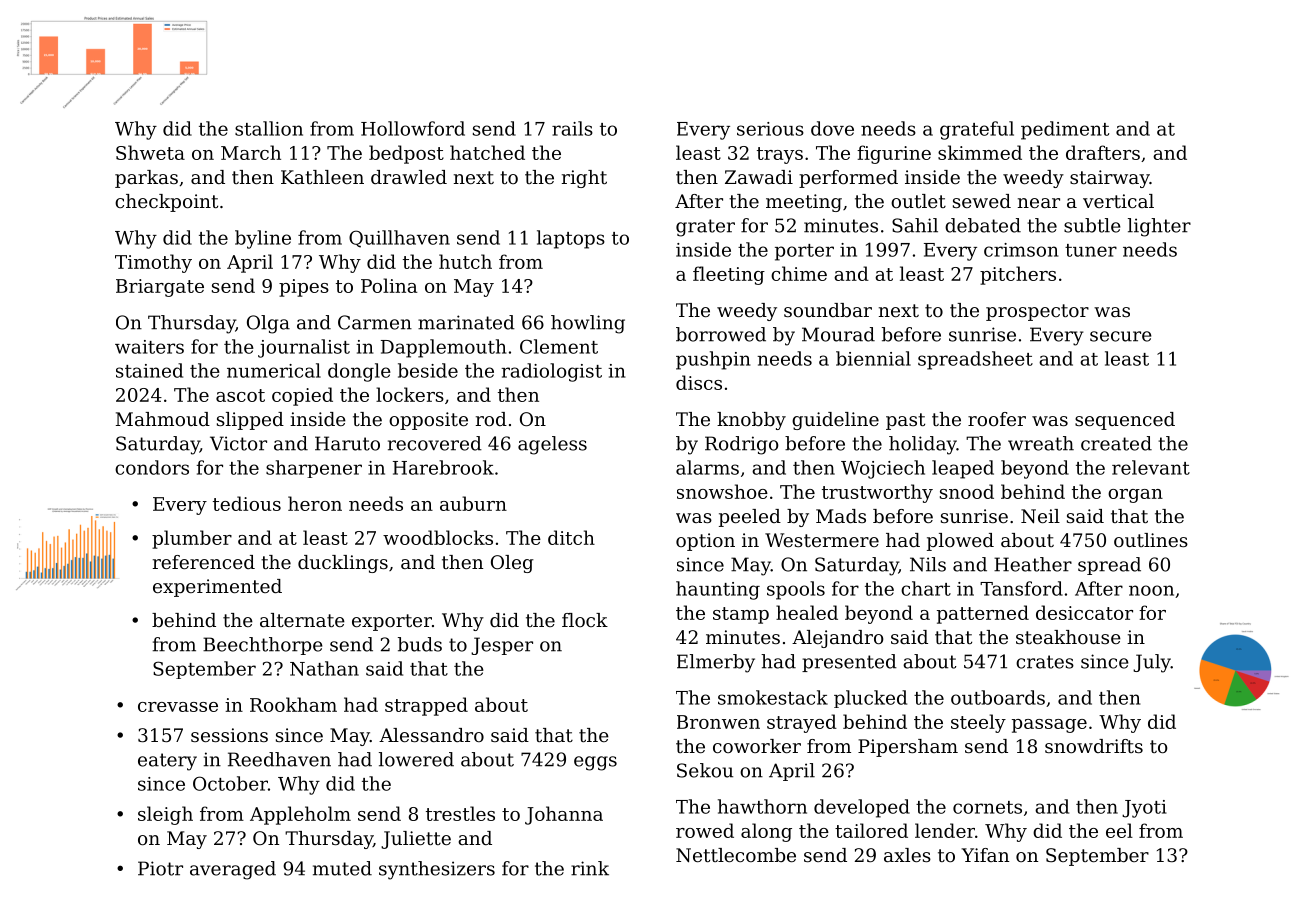 The image size is (1308, 924). Describe the element at coordinates (302, 620) in the screenshot. I see `alternate` at that location.
